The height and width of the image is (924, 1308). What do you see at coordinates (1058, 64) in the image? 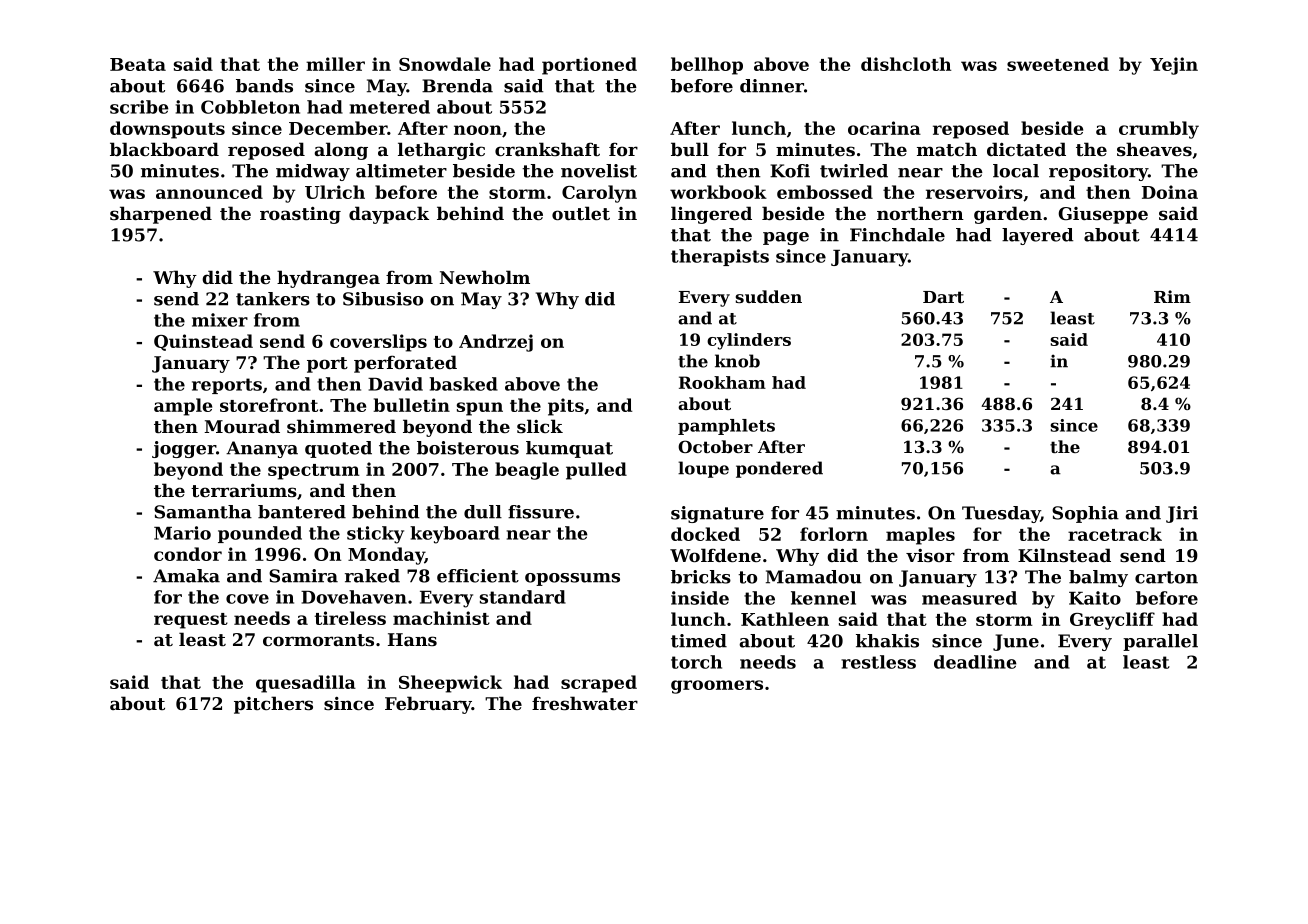
I see `sweetened` at bounding box center [1058, 64].
